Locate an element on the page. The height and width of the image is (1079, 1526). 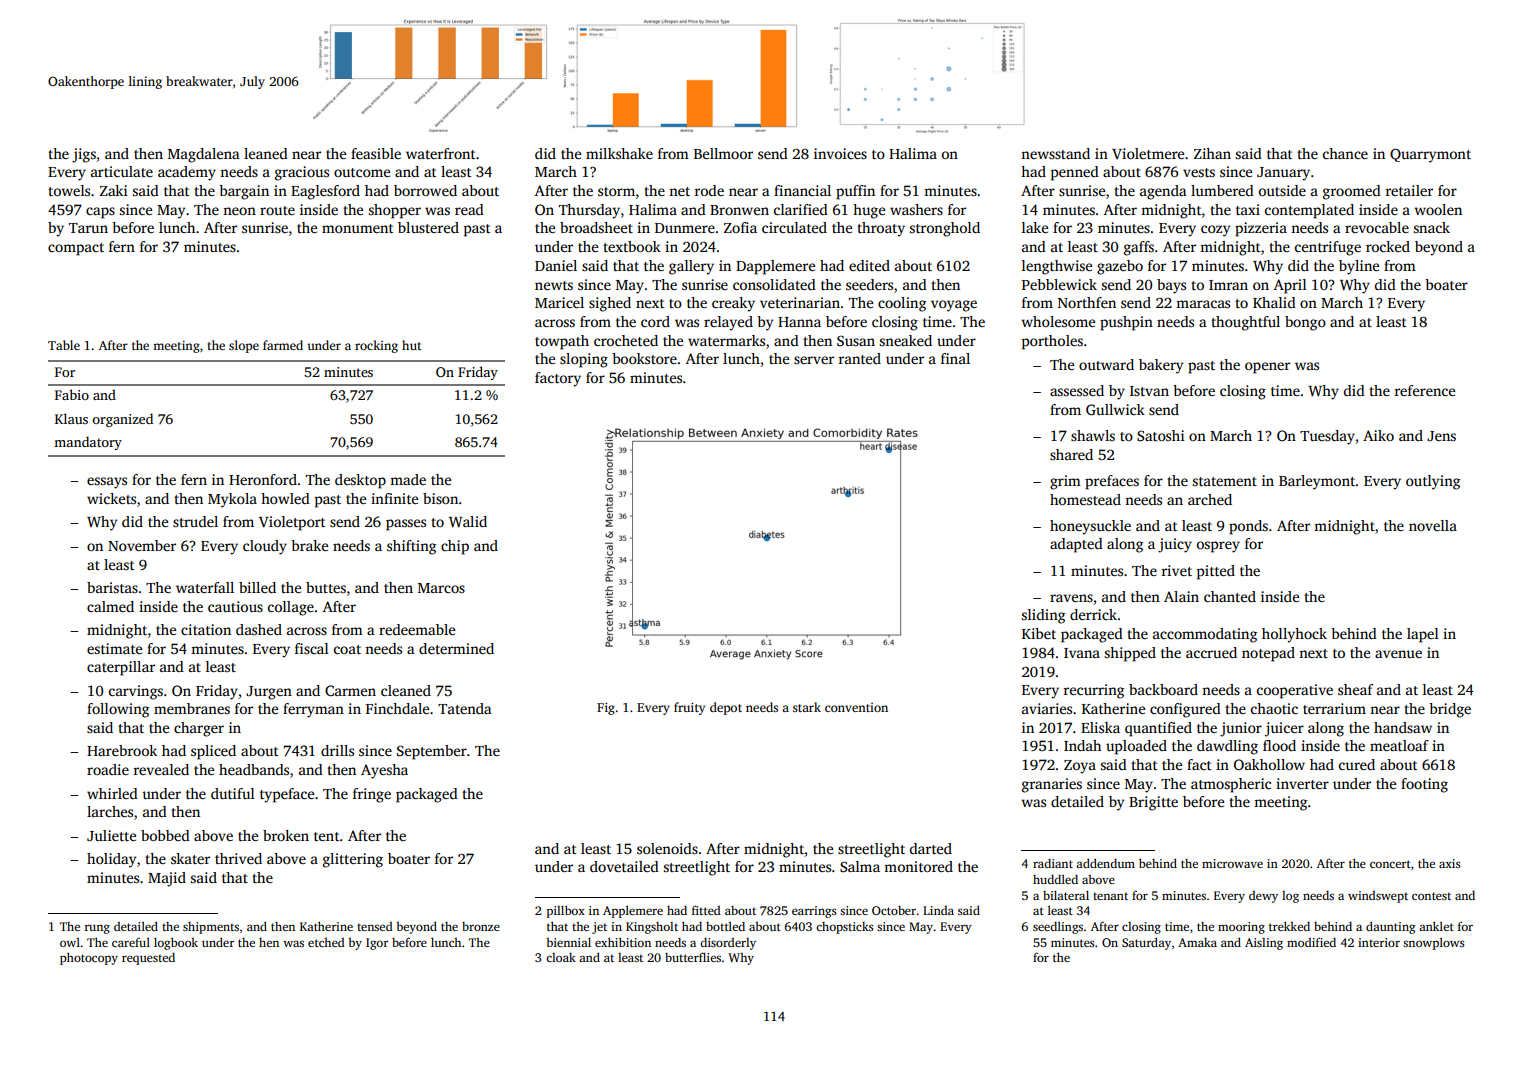
Aiko is located at coordinates (1378, 435).
